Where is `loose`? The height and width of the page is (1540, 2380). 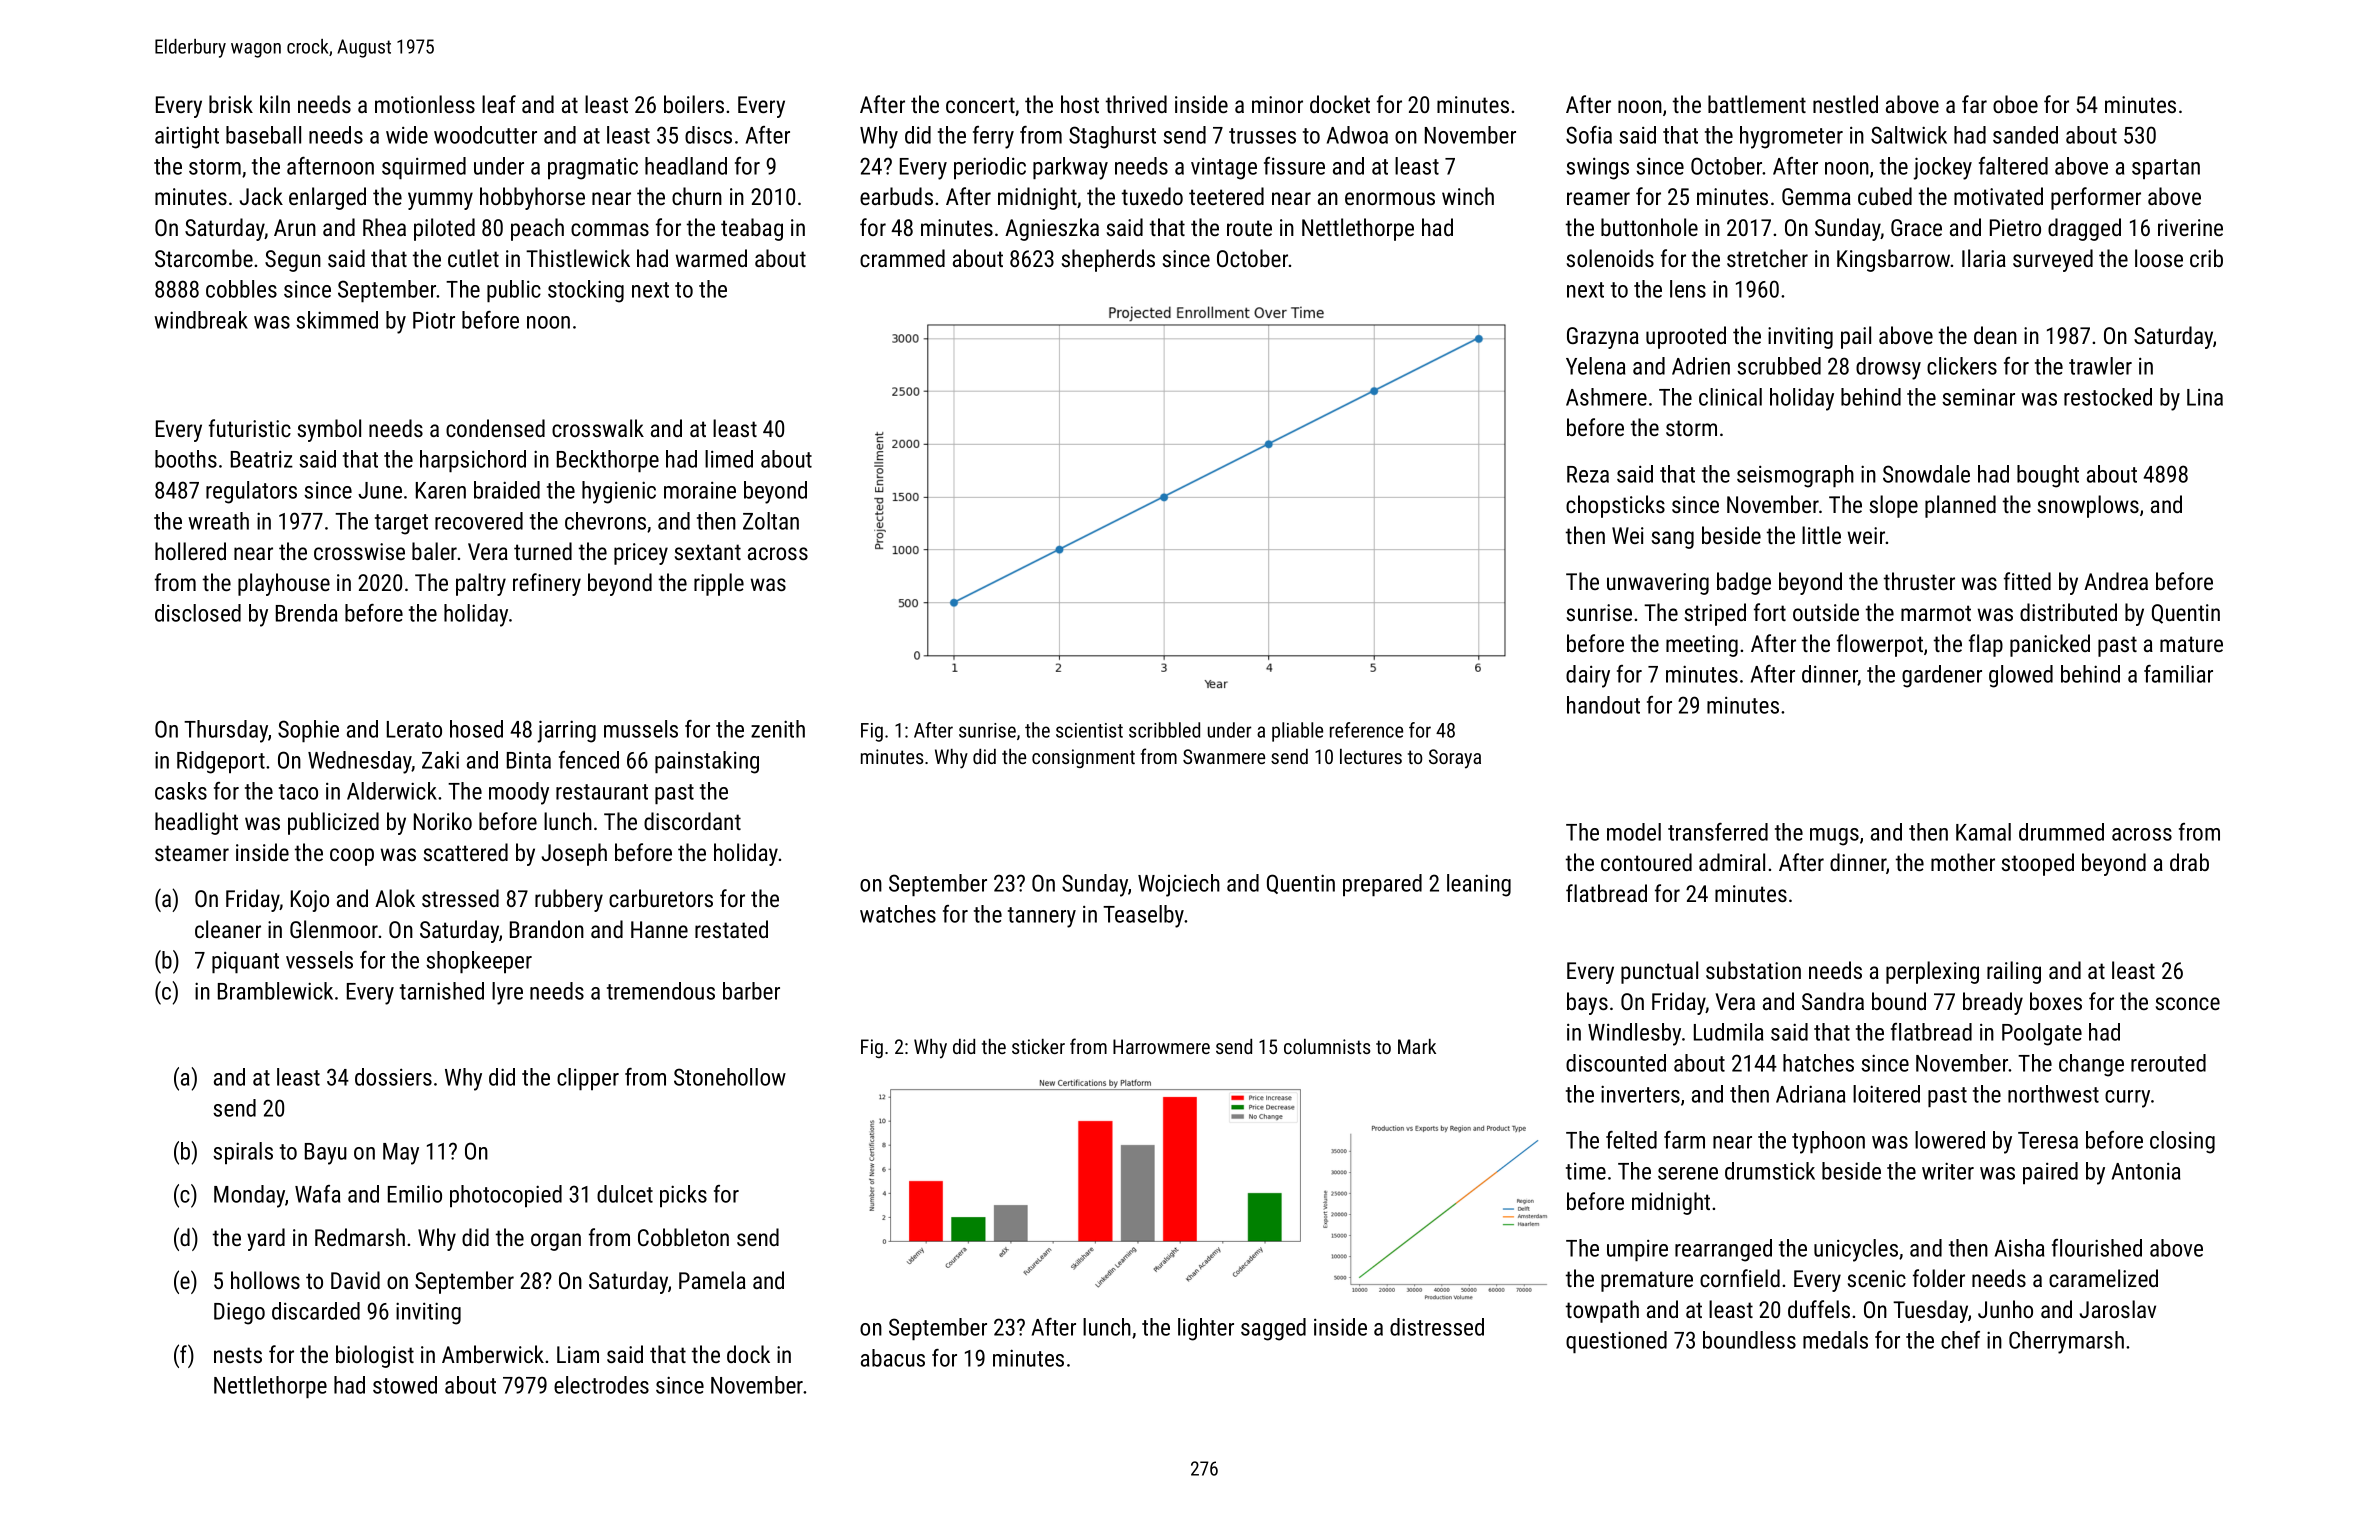 loose is located at coordinates (2159, 258).
